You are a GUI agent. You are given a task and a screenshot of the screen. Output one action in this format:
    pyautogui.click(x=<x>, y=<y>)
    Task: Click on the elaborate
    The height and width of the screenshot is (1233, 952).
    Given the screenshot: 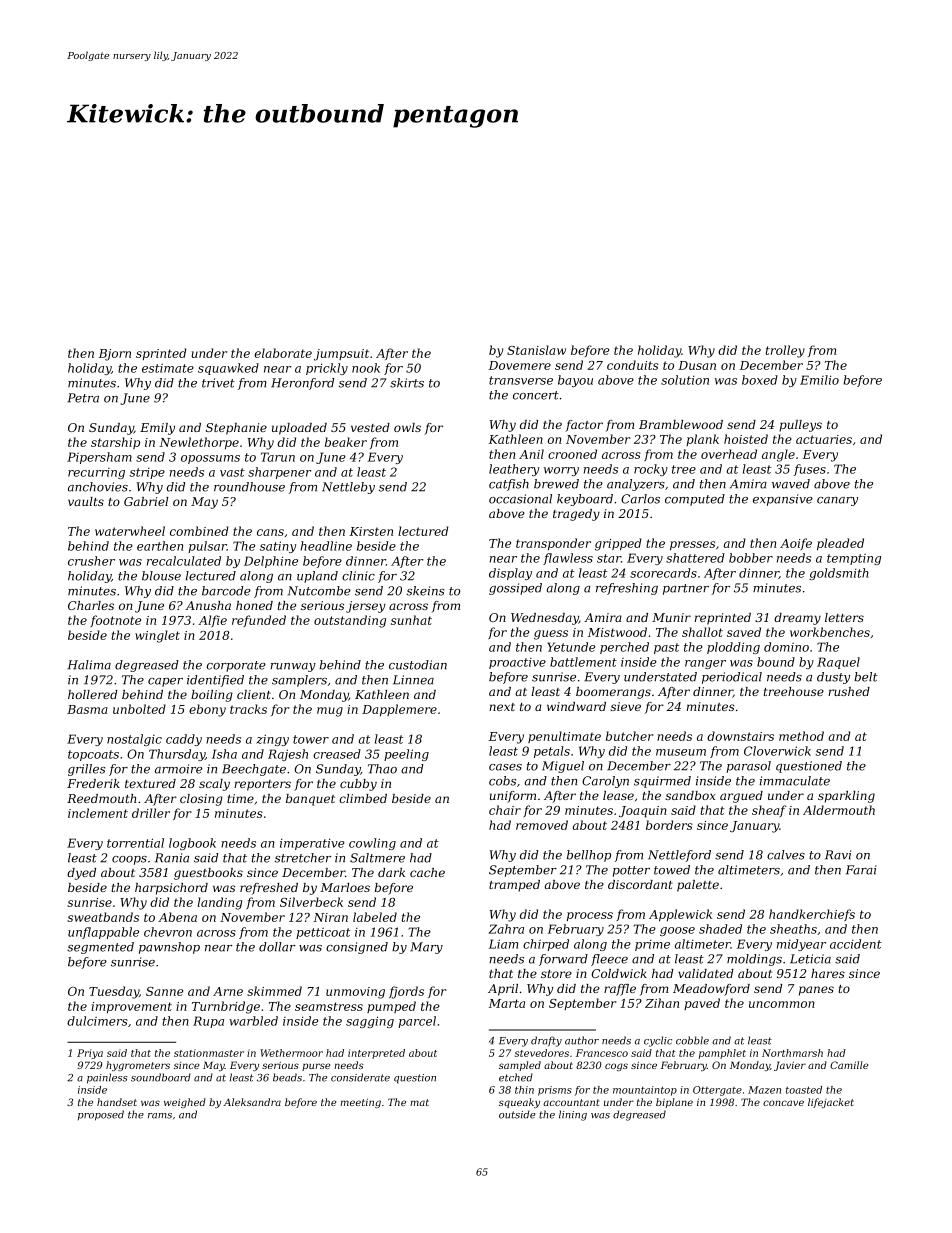 What is the action you would take?
    pyautogui.click(x=283, y=353)
